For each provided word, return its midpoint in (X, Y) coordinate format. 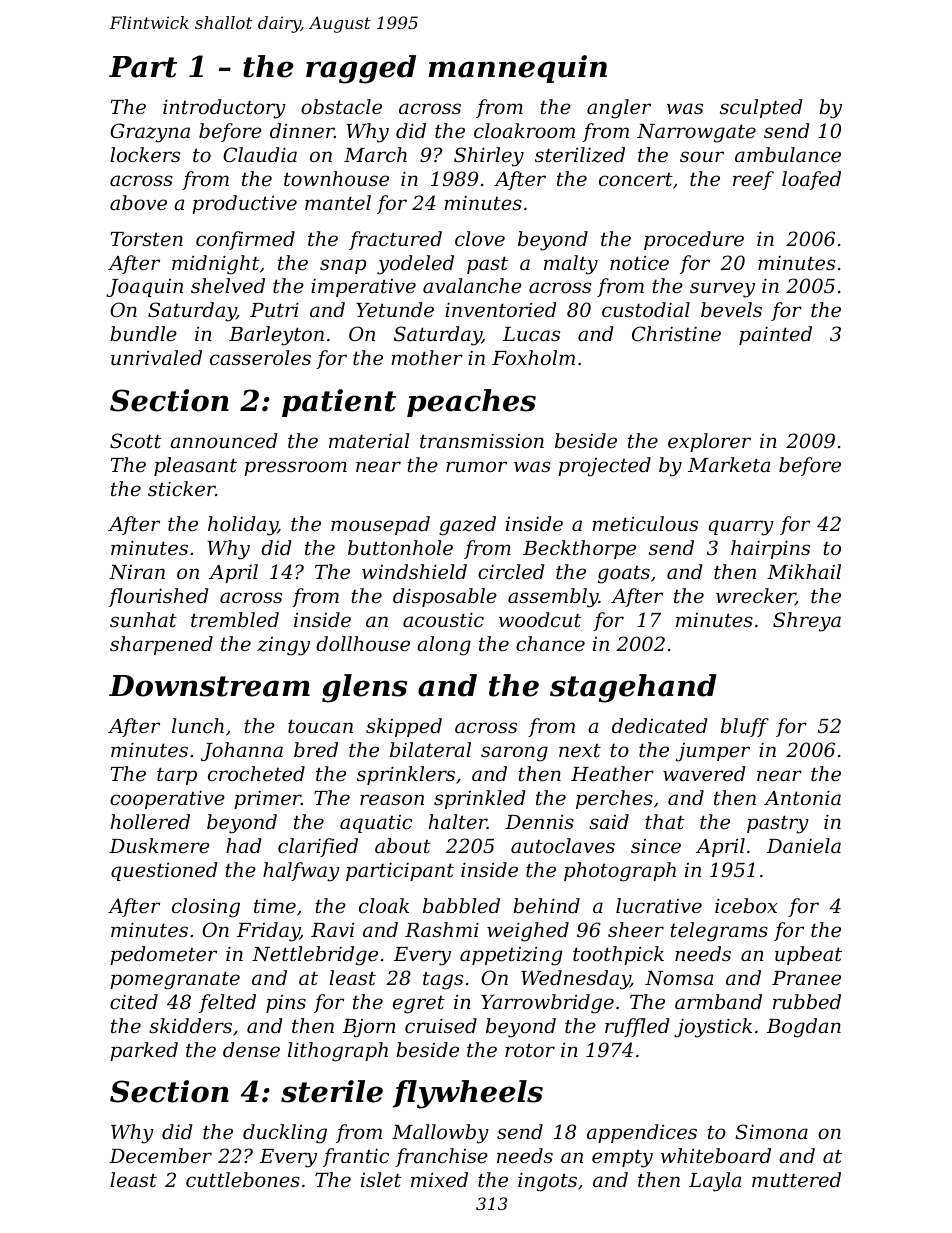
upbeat (808, 955)
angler (619, 109)
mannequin (517, 69)
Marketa (729, 464)
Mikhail (804, 571)
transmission (482, 441)
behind (546, 905)
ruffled (637, 1027)
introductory (224, 109)
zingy (283, 646)
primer (267, 800)
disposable (445, 597)
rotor (530, 1050)
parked (144, 1051)
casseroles (260, 357)
